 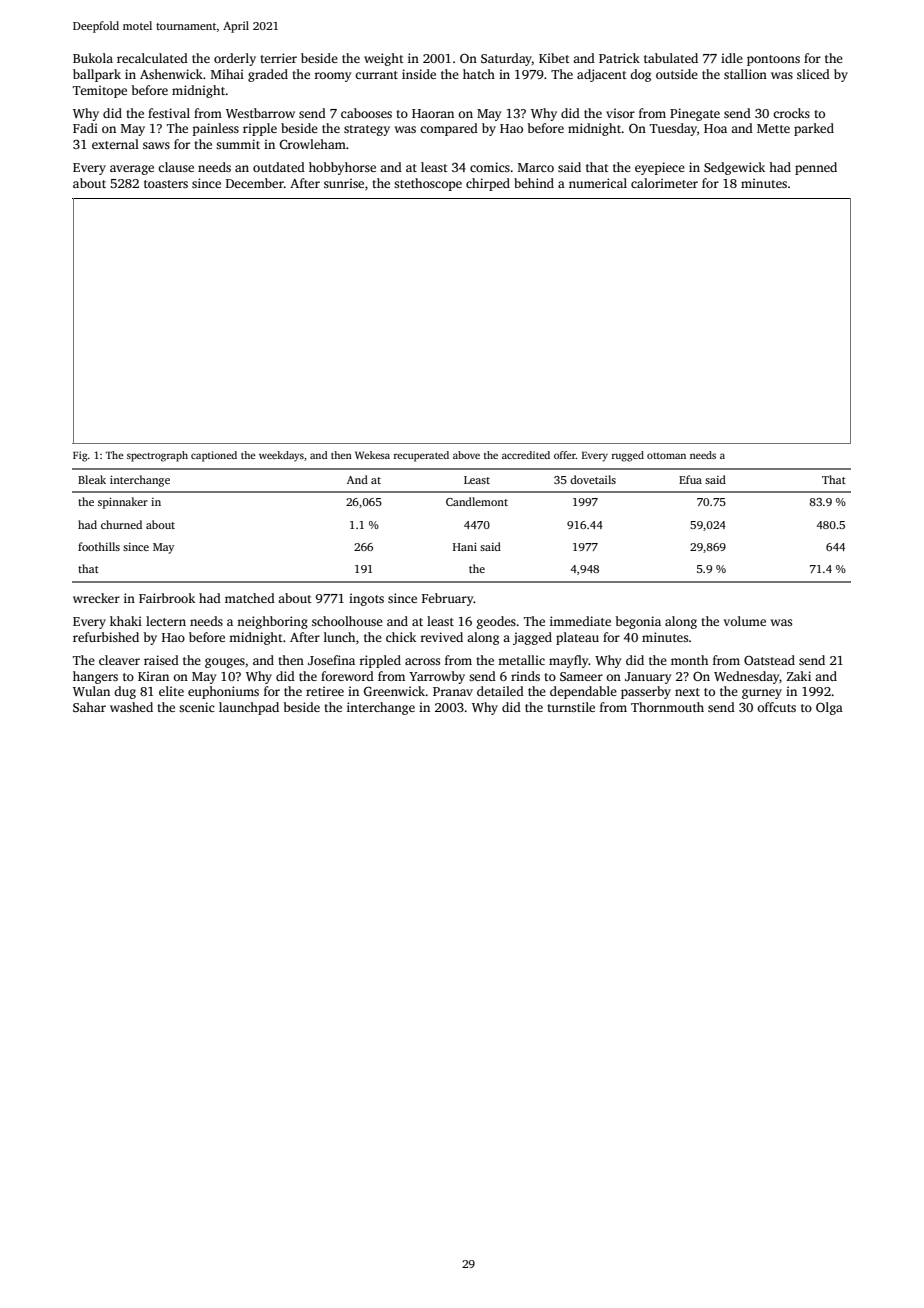 What do you see at coordinates (344, 183) in the page?
I see `sunrise` at bounding box center [344, 183].
